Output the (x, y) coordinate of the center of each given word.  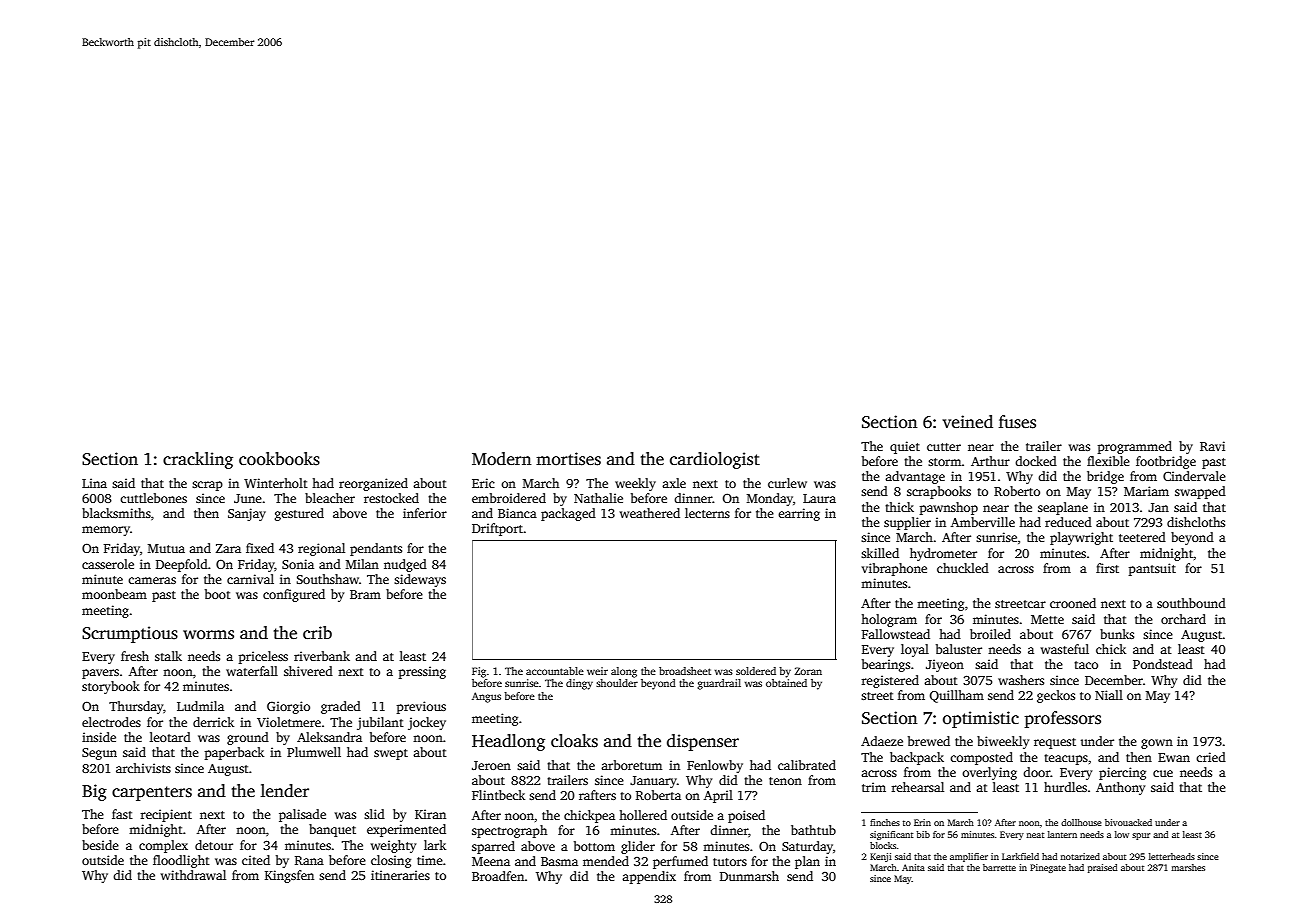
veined (968, 422)
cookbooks (279, 459)
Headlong (508, 742)
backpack (917, 758)
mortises (568, 459)
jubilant (380, 723)
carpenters (152, 793)
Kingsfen (289, 876)
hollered (643, 815)
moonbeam (114, 594)
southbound (1191, 603)
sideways (420, 580)
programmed (1135, 447)
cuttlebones (153, 498)
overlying (989, 773)
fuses (1017, 422)
